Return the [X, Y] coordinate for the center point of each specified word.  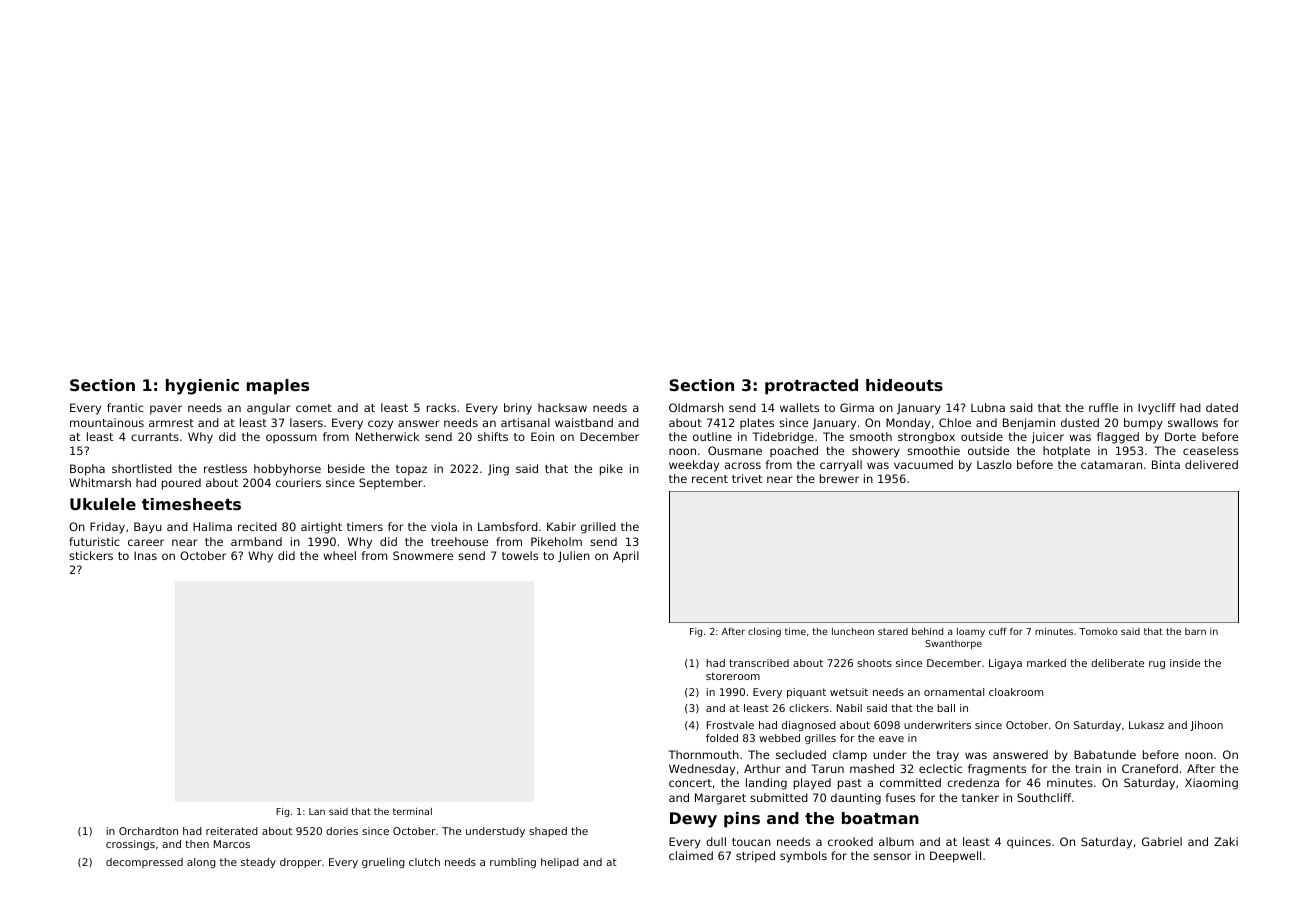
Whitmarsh [100, 482]
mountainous [107, 422]
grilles [820, 739]
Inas [145, 555]
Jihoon [1206, 726]
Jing [498, 470]
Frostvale [730, 725]
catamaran [1111, 465]
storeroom [733, 676]
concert [690, 783]
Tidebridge [783, 438]
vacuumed [923, 464]
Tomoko [1098, 631]
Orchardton [148, 831]
